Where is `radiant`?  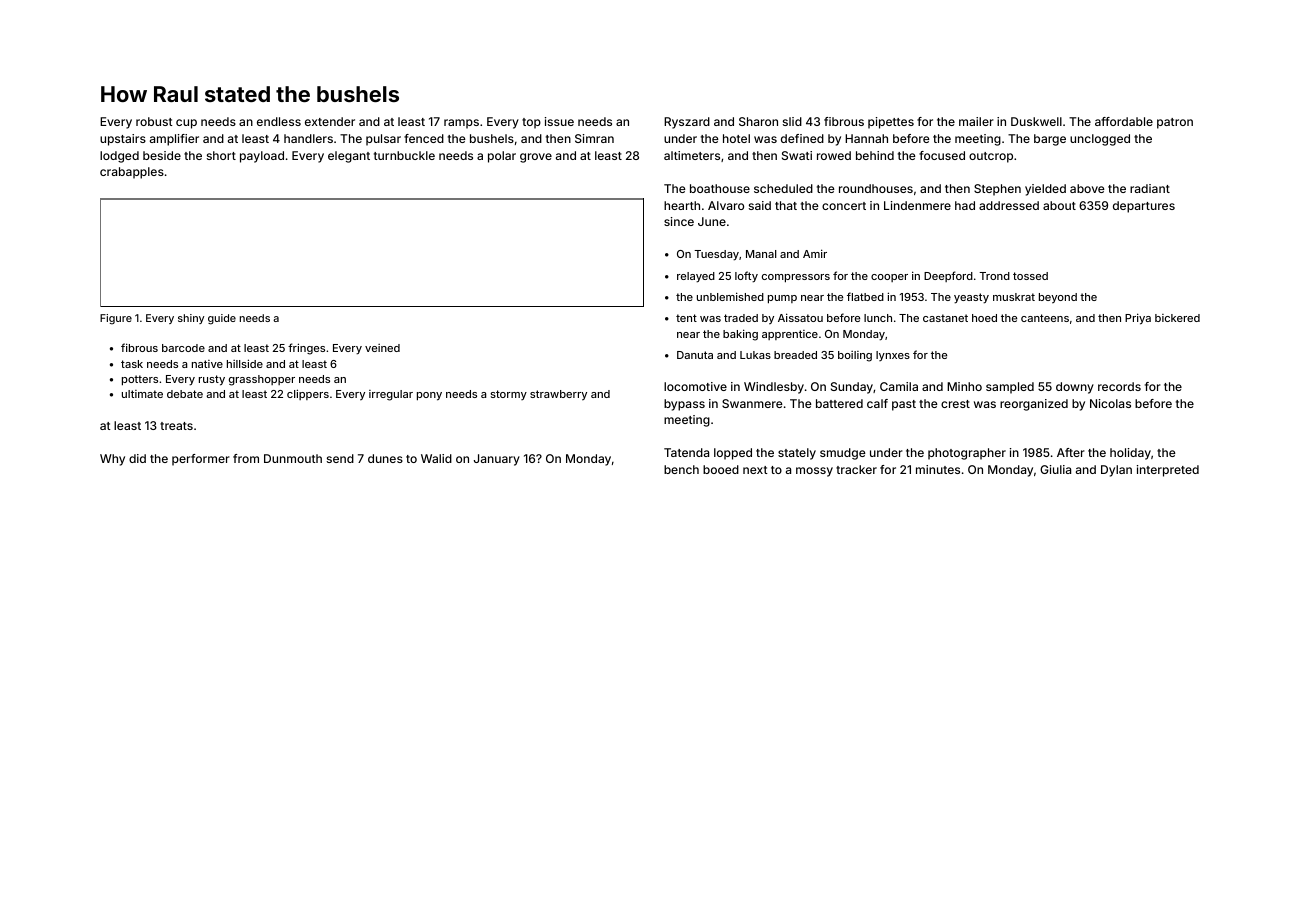 radiant is located at coordinates (1150, 188).
